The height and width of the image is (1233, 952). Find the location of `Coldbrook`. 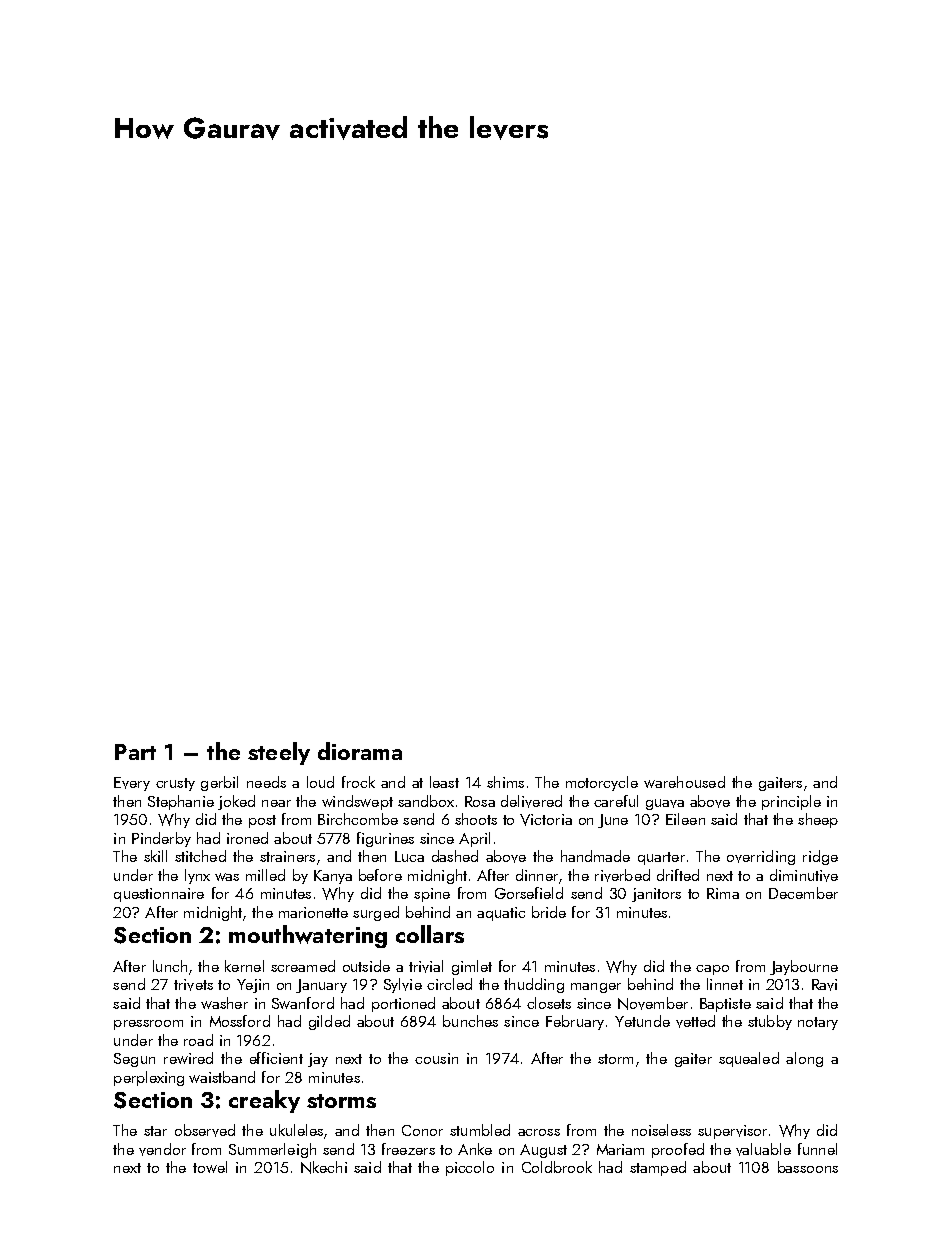

Coldbrook is located at coordinates (557, 1167).
